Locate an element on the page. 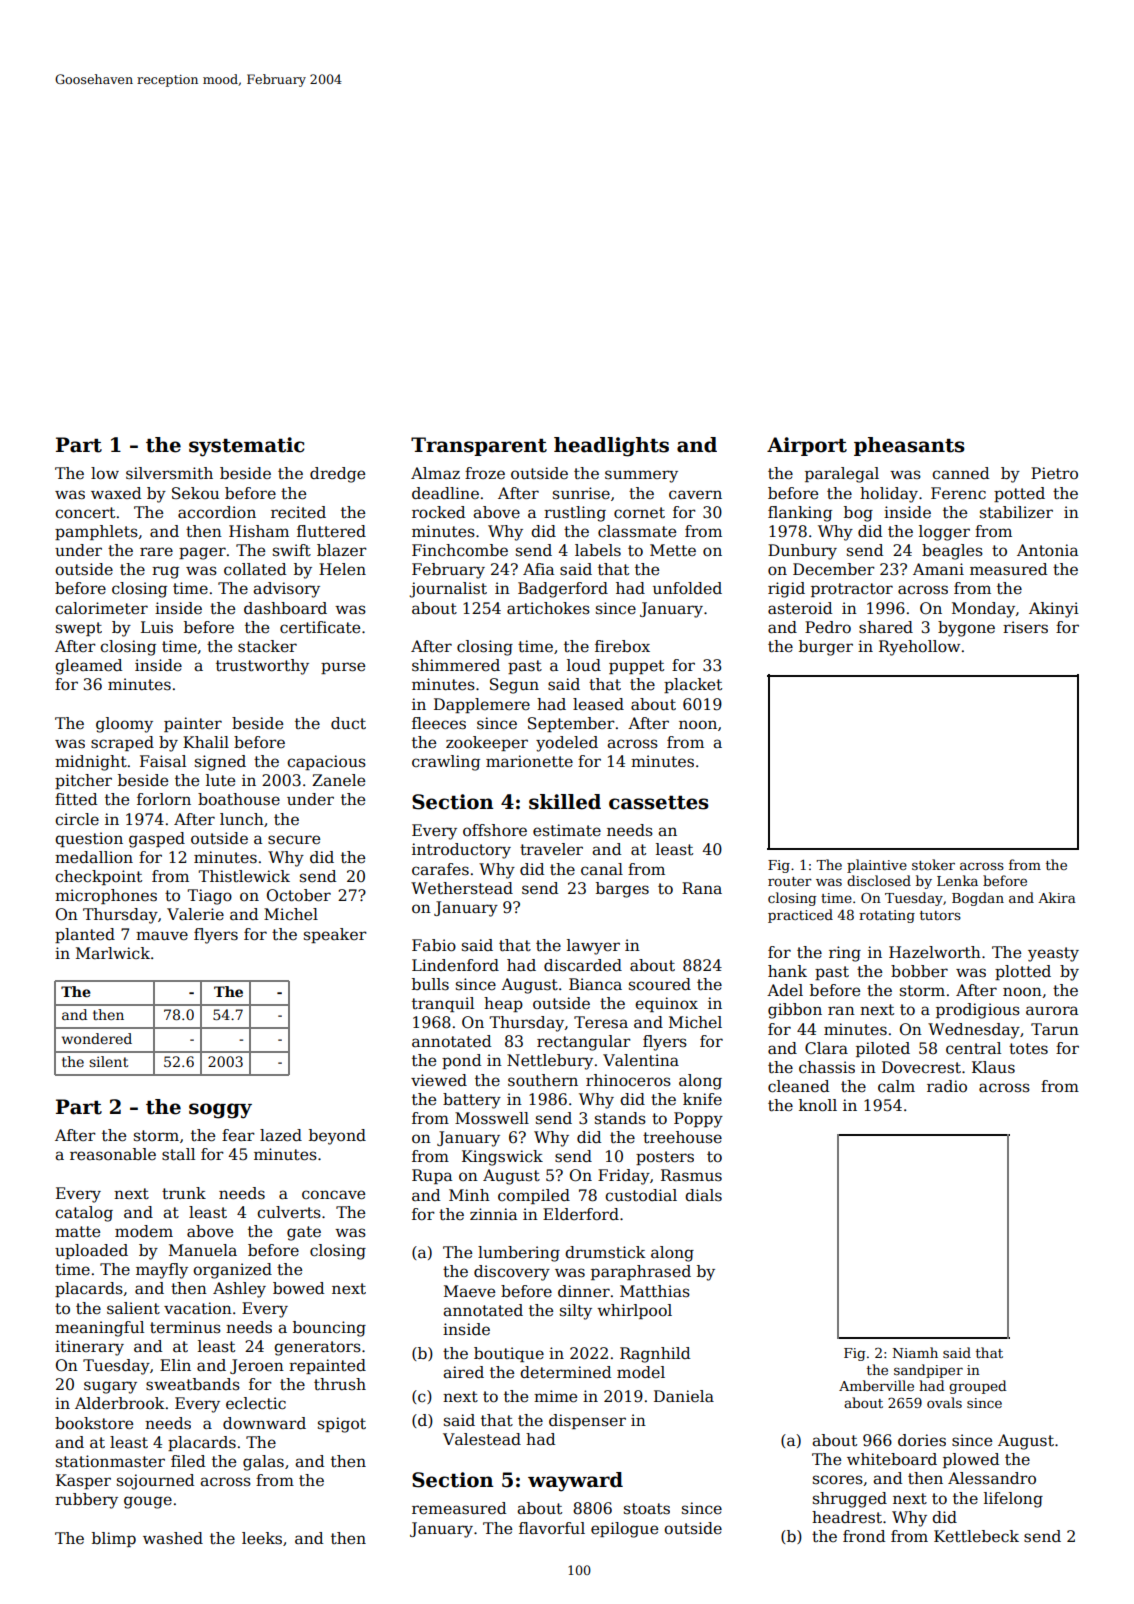  meaningful is located at coordinates (99, 1329).
